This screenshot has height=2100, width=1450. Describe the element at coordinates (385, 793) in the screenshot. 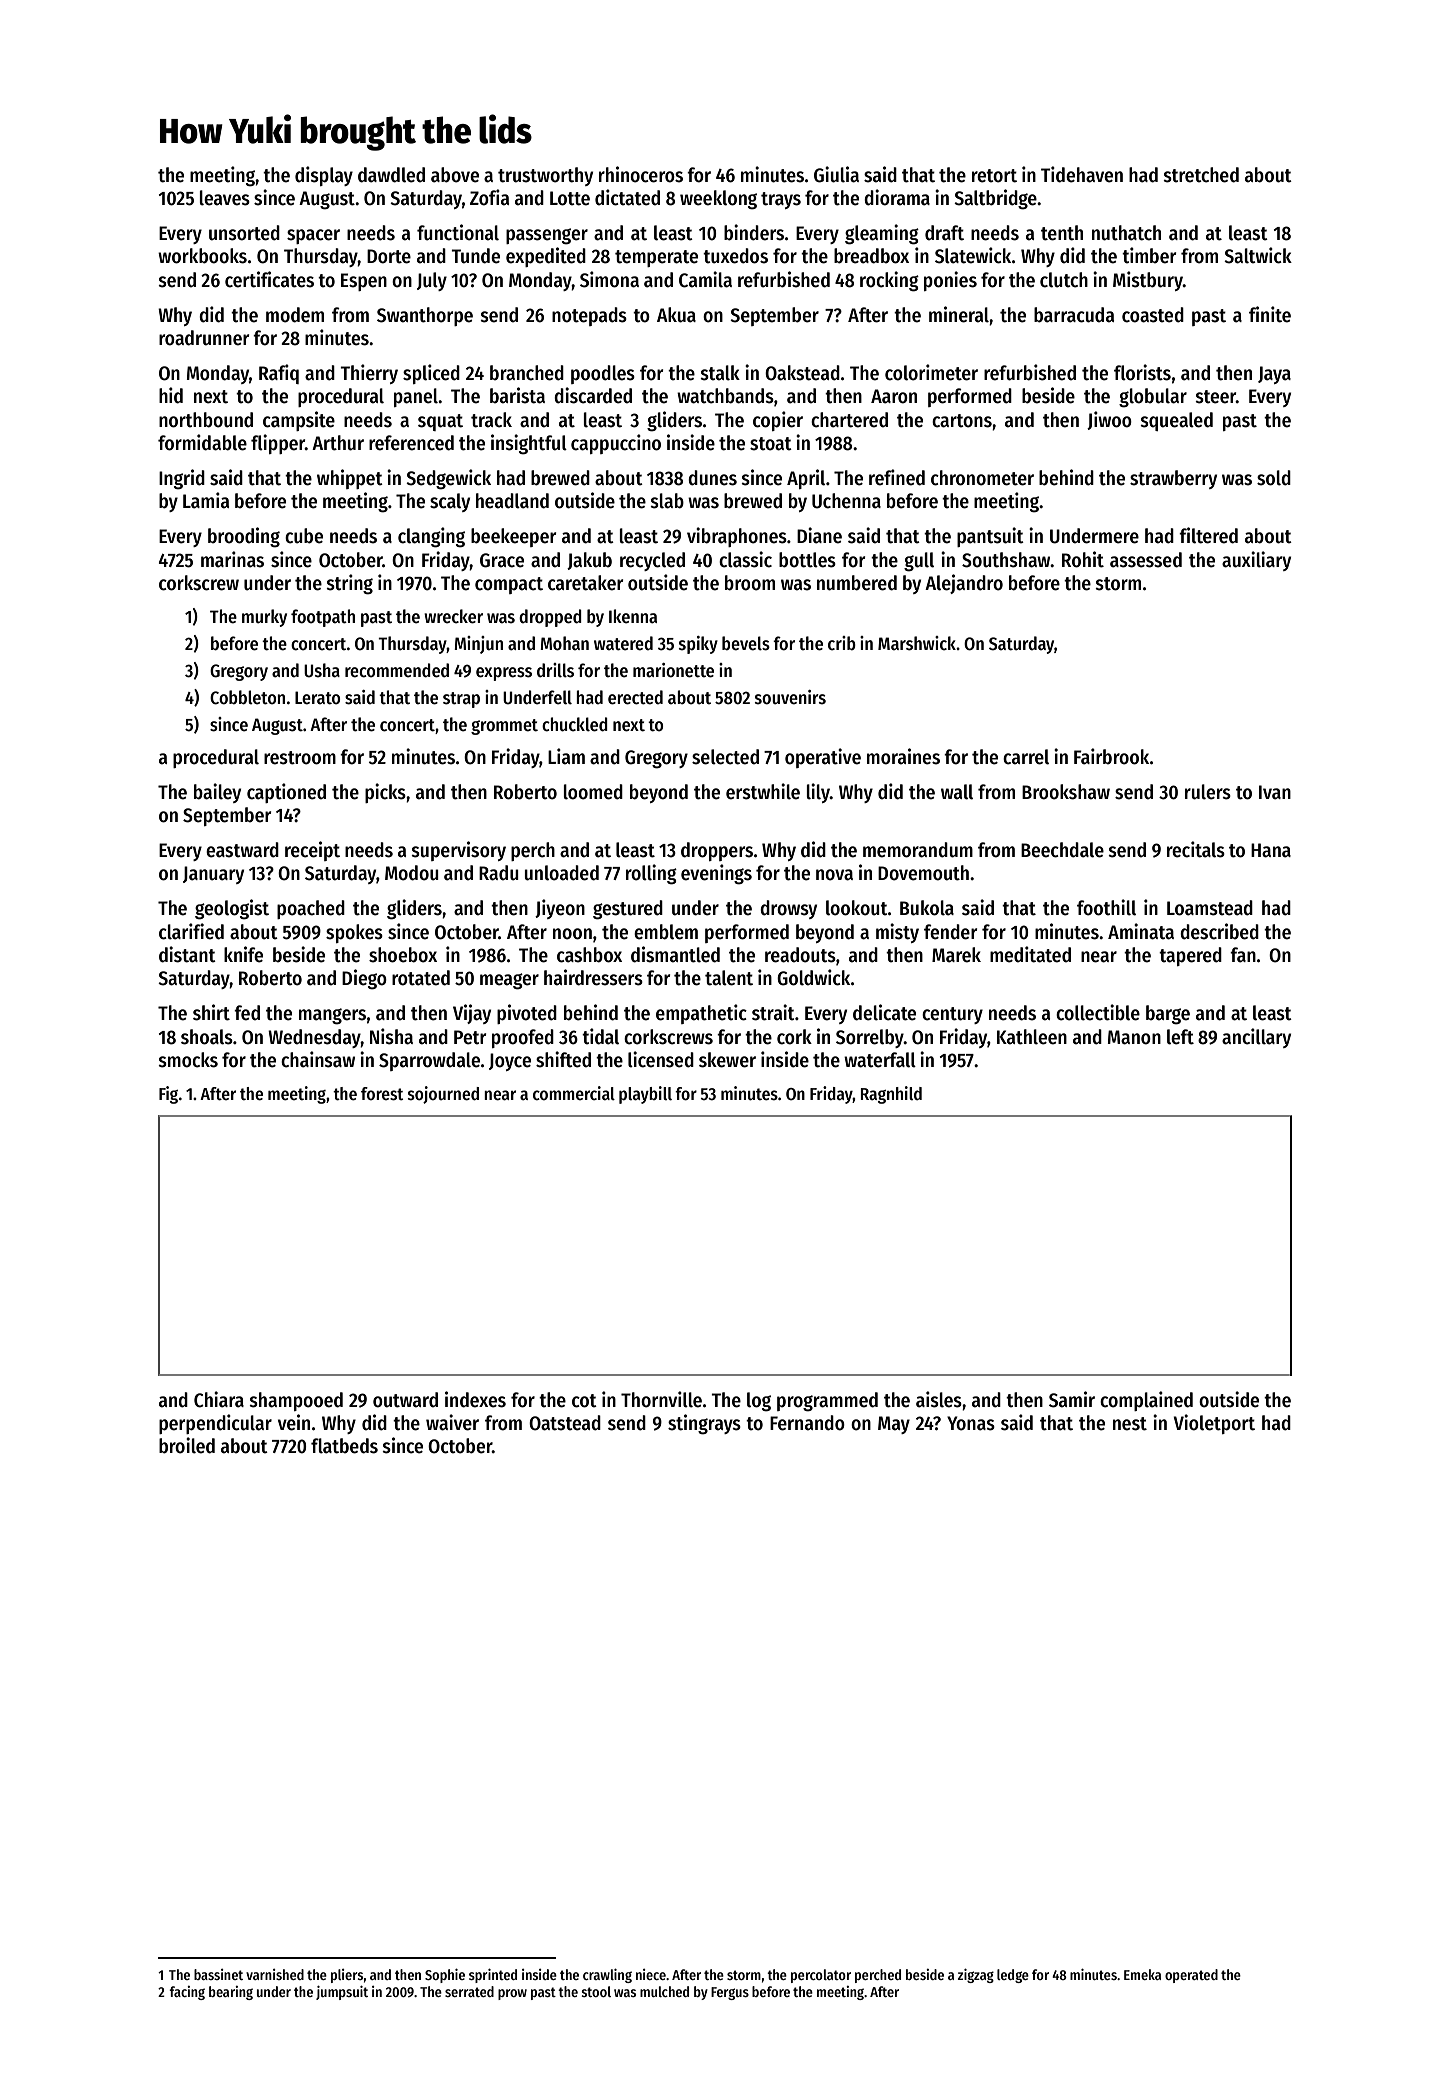

I see `picks` at that location.
